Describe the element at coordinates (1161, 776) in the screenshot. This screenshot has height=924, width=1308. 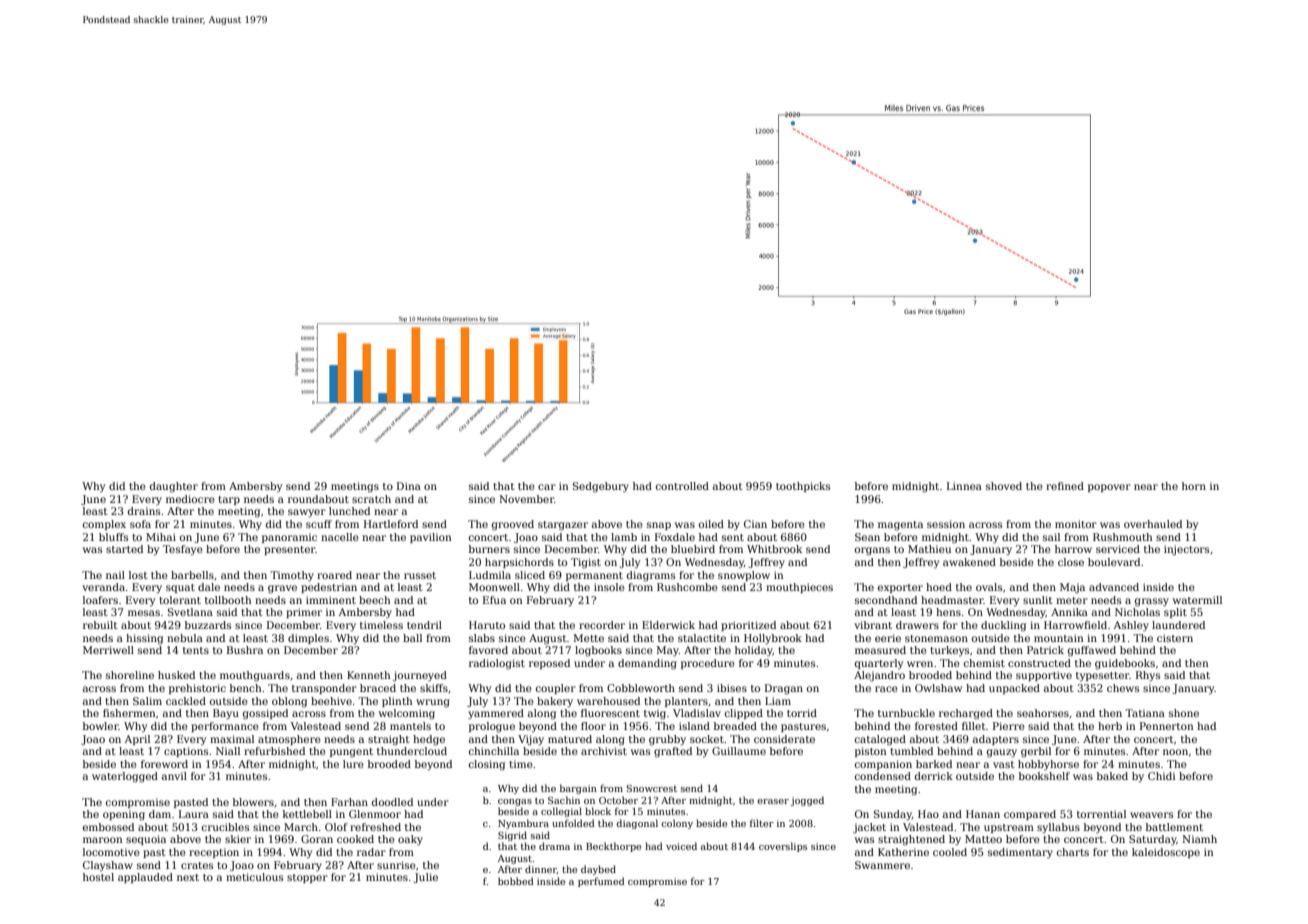
I see `Chidi` at that location.
